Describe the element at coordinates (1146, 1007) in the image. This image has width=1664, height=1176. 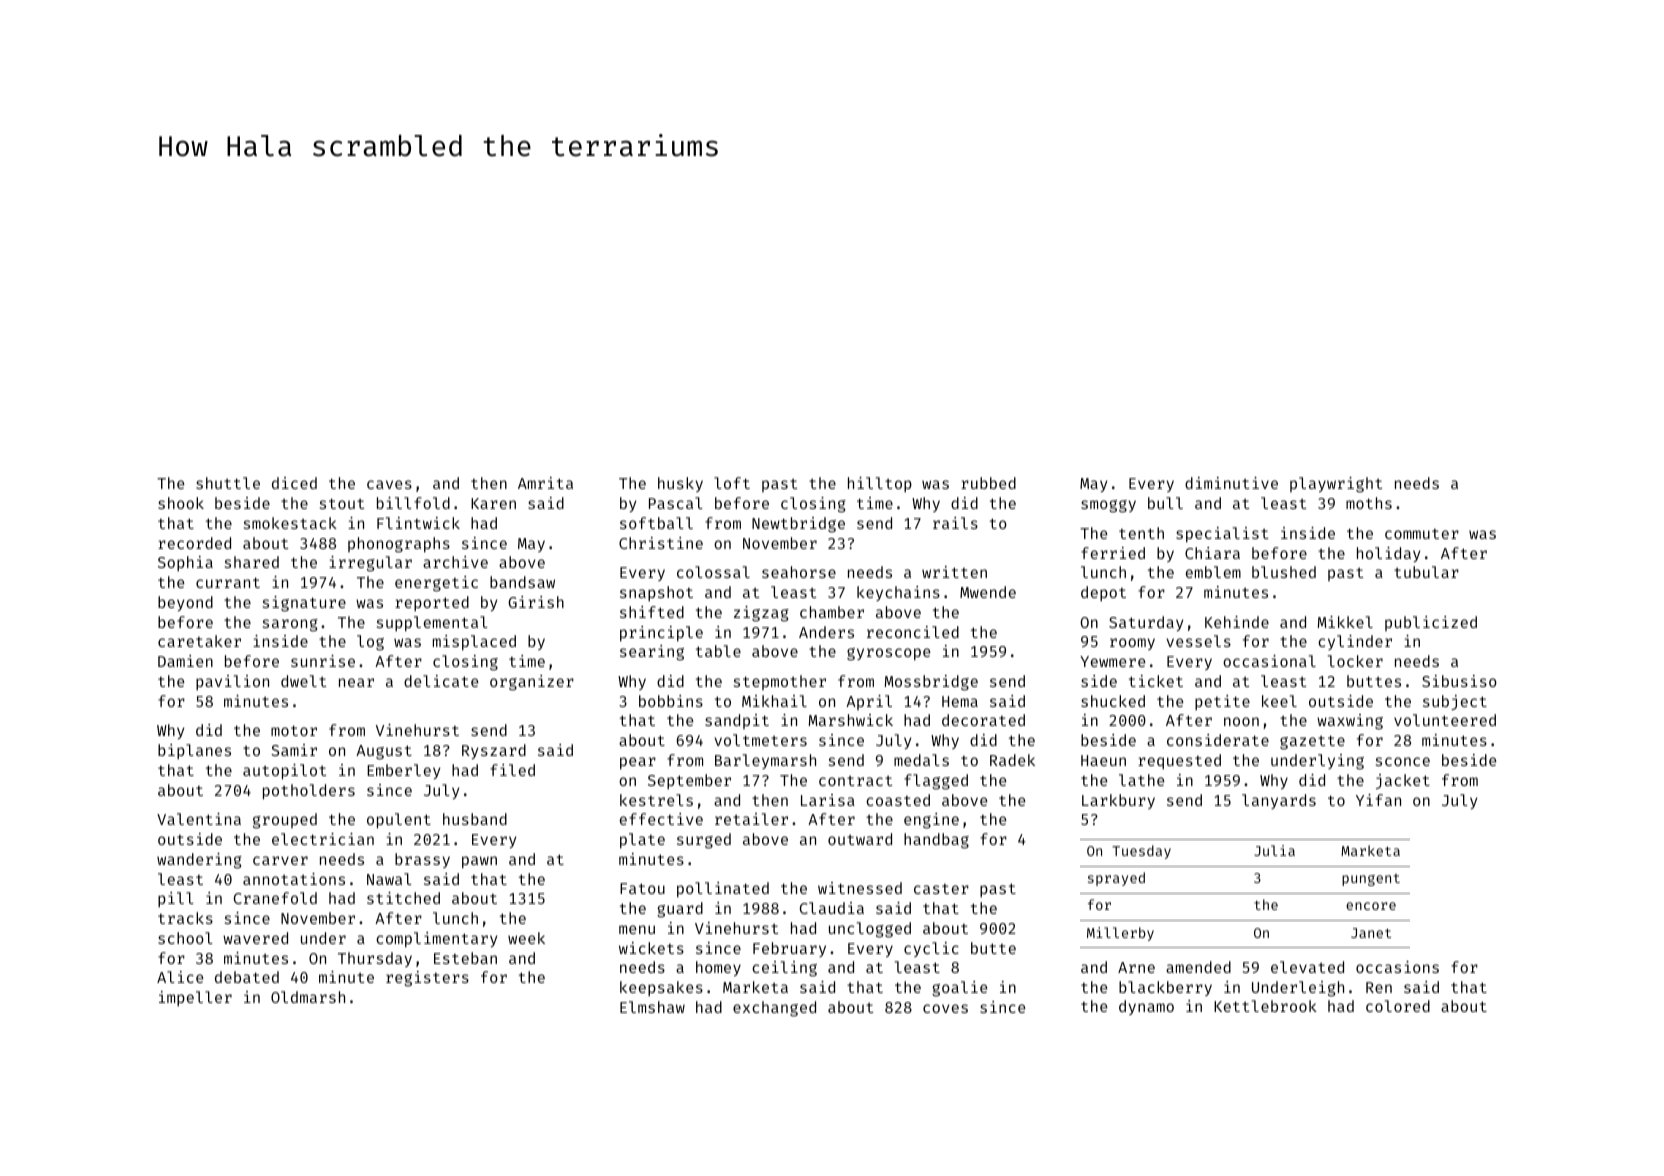
I see `dynamo` at that location.
